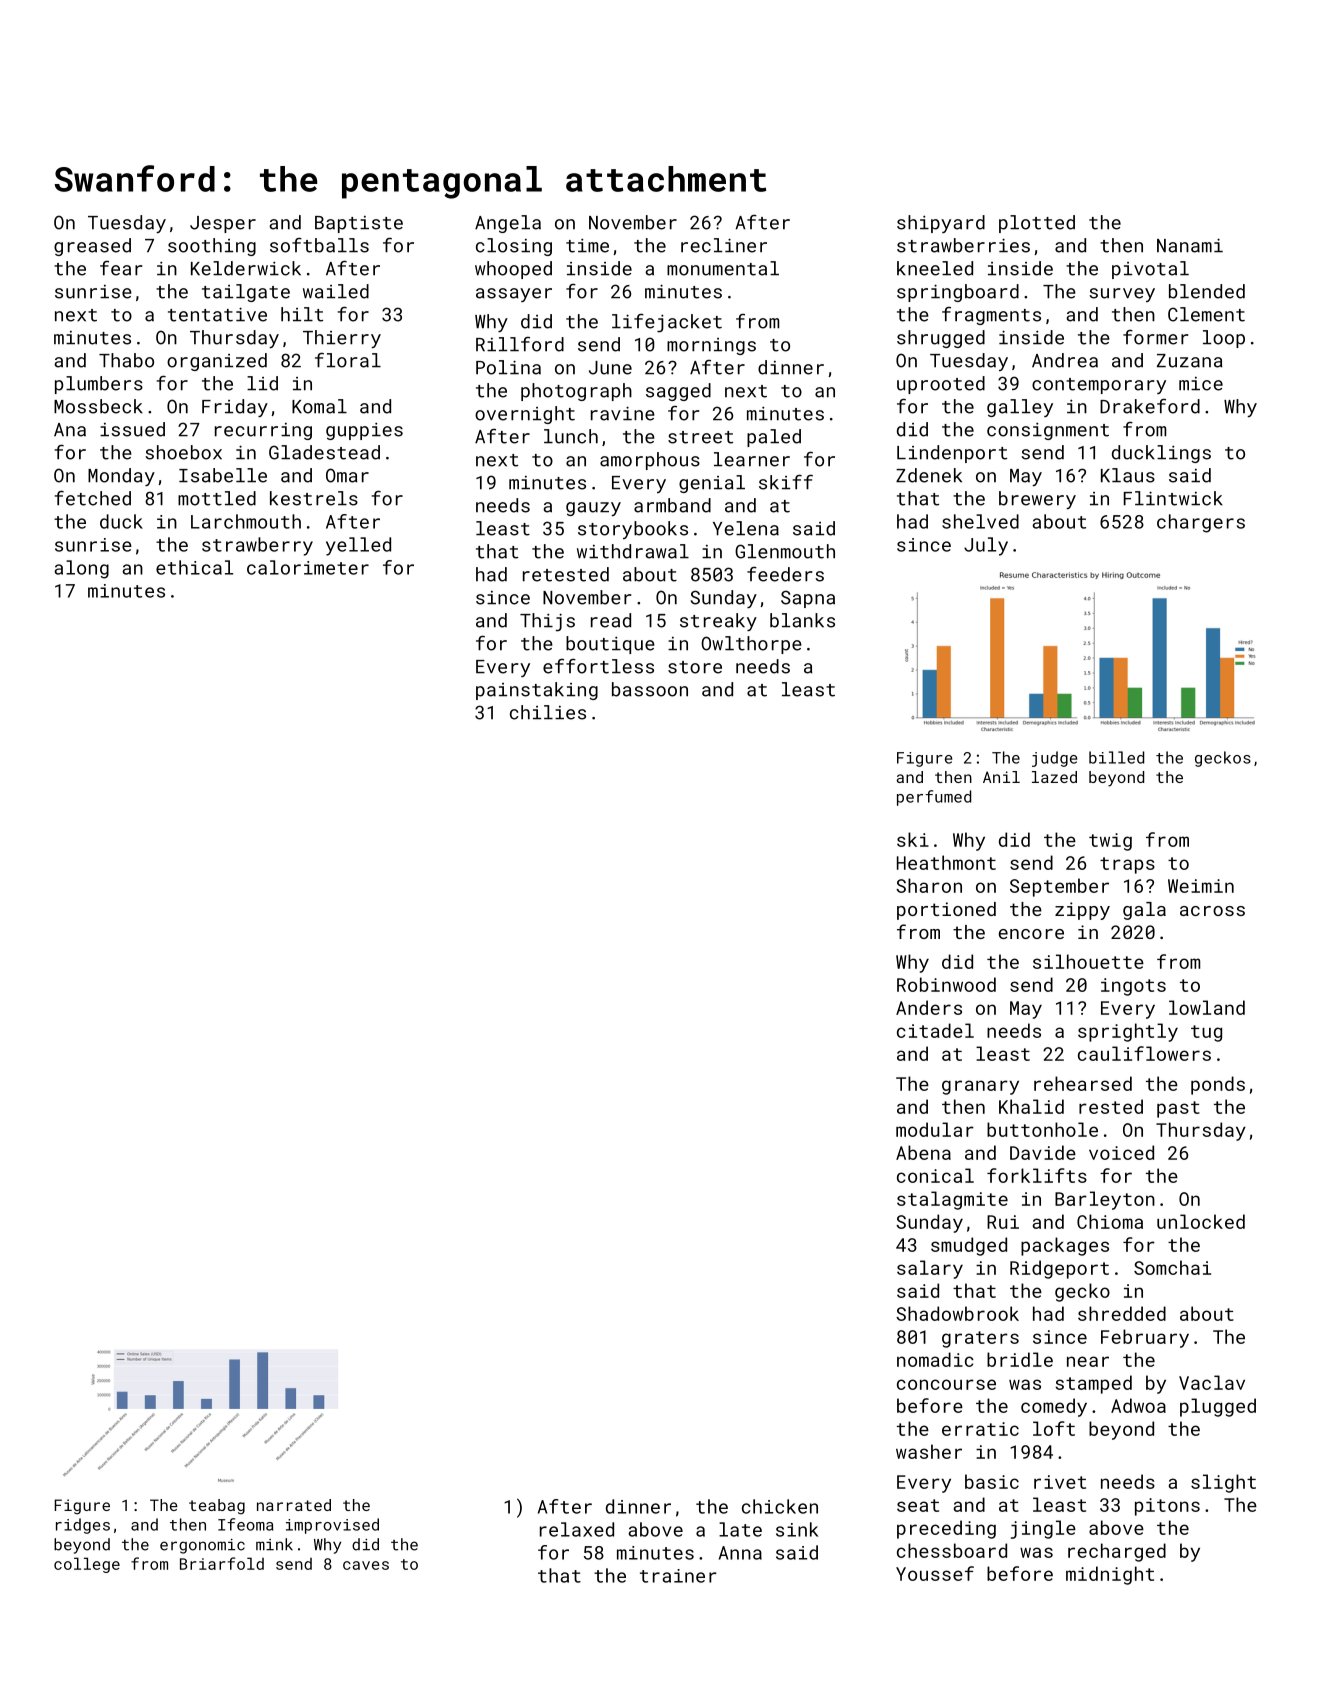 This image has width=1319, height=1707. Describe the element at coordinates (991, 316) in the image. I see `fragments` at that location.
